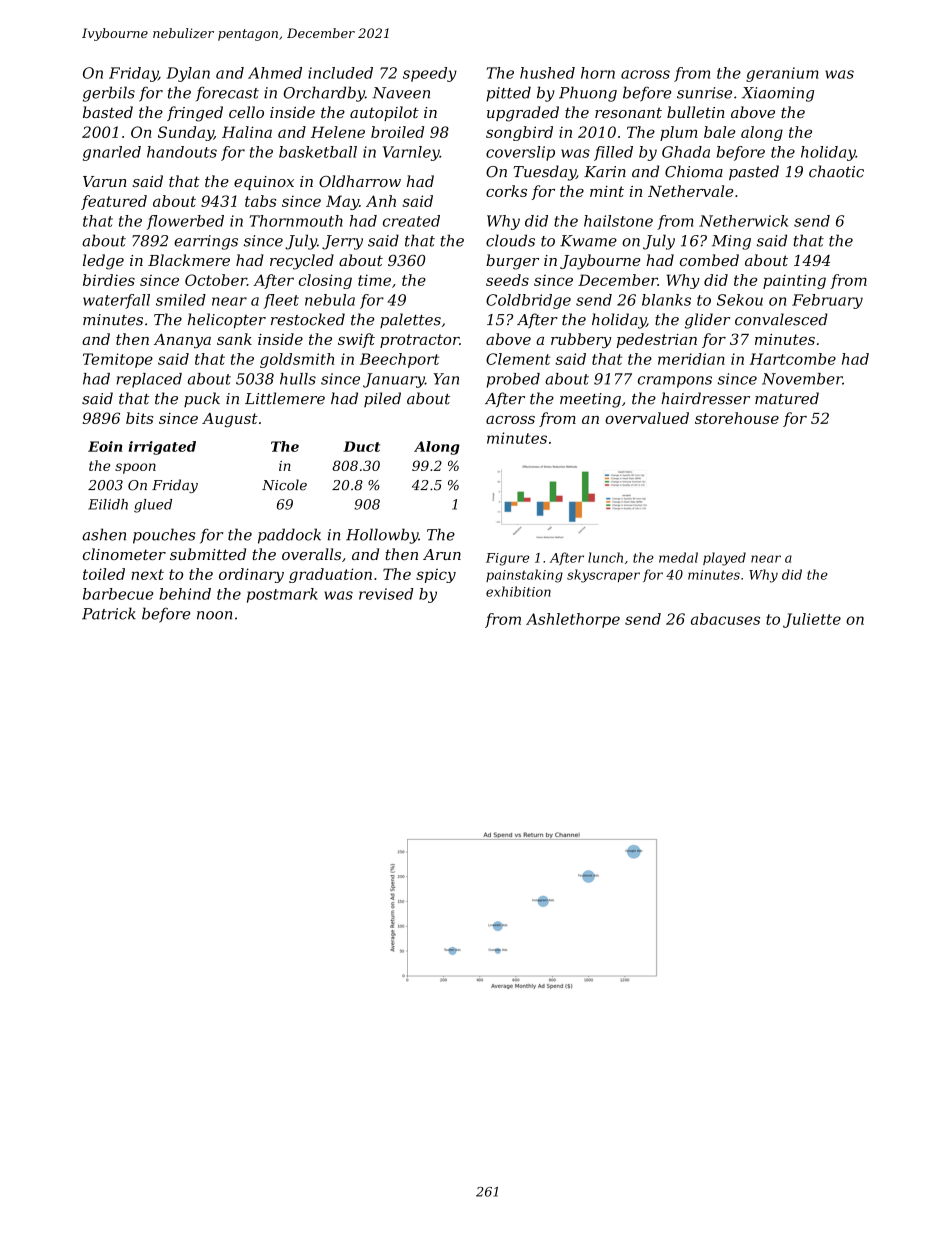 The height and width of the page is (1233, 952). Describe the element at coordinates (109, 613) in the page. I see `Patrick` at that location.
